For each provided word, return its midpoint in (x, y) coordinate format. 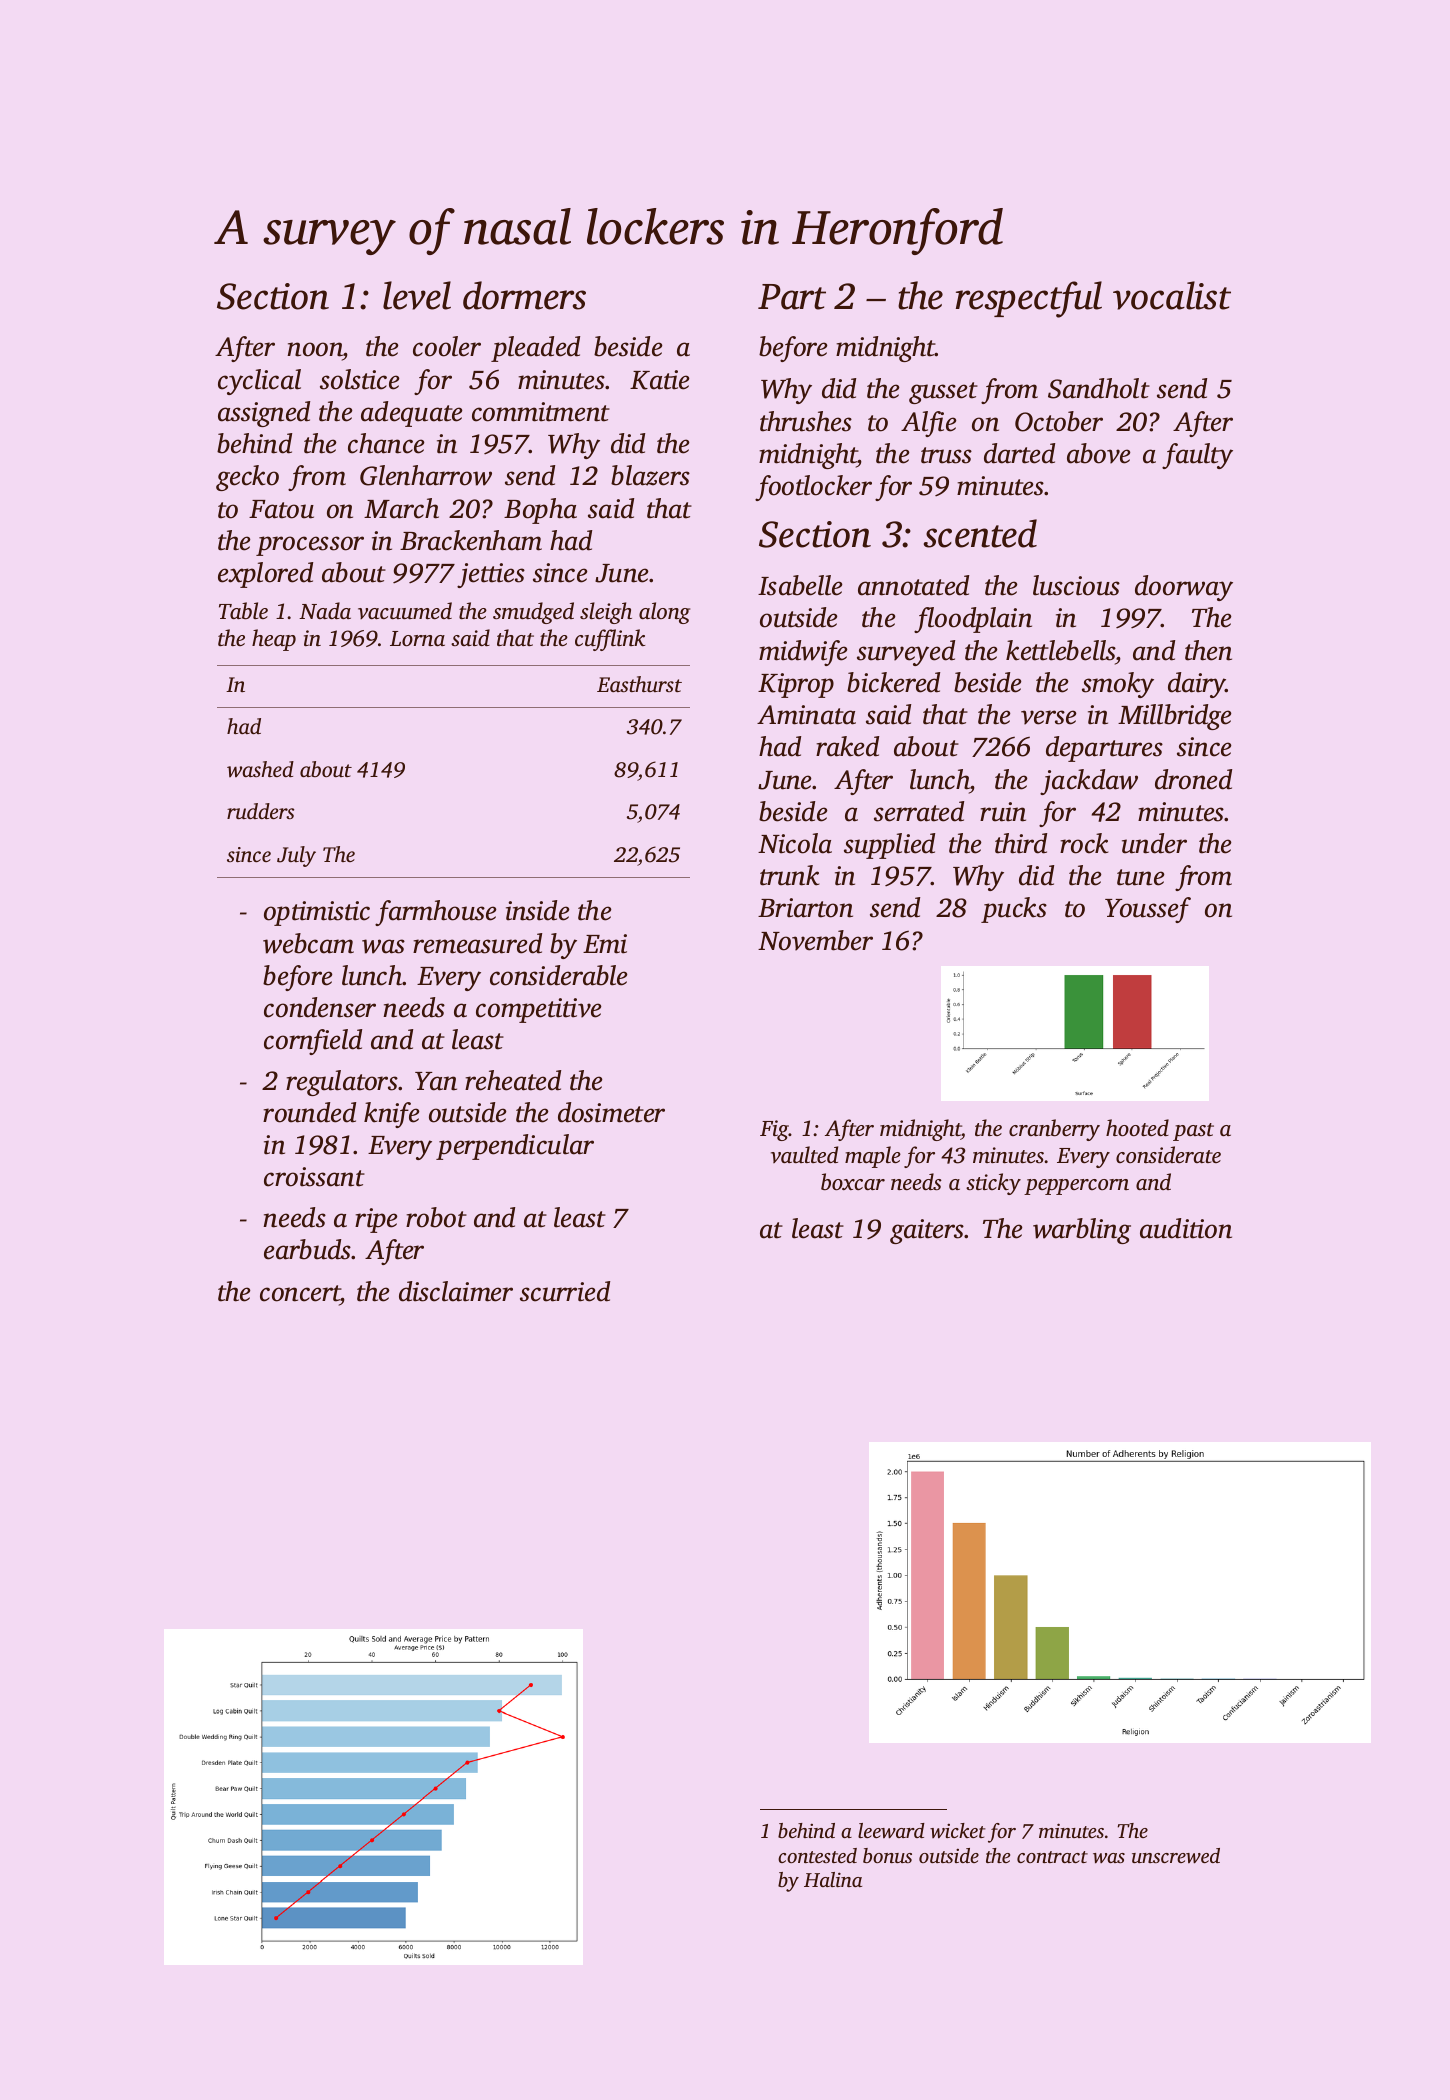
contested (817, 1855)
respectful (1029, 299)
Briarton (805, 908)
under (1154, 843)
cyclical (259, 382)
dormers (524, 295)
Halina (833, 1879)
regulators (342, 1083)
